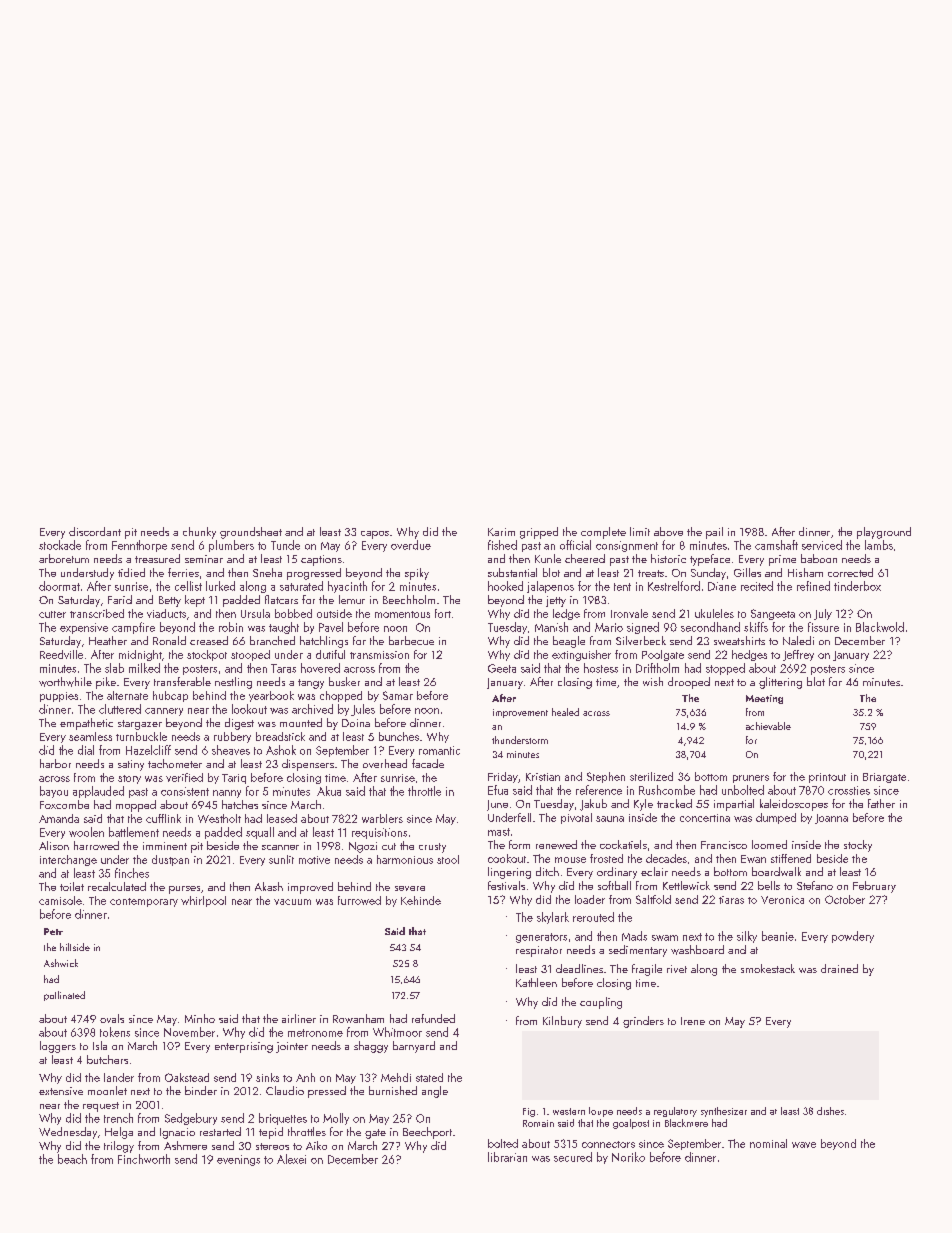 The width and height of the screenshot is (952, 1233). I want to click on slab, so click(114, 668).
